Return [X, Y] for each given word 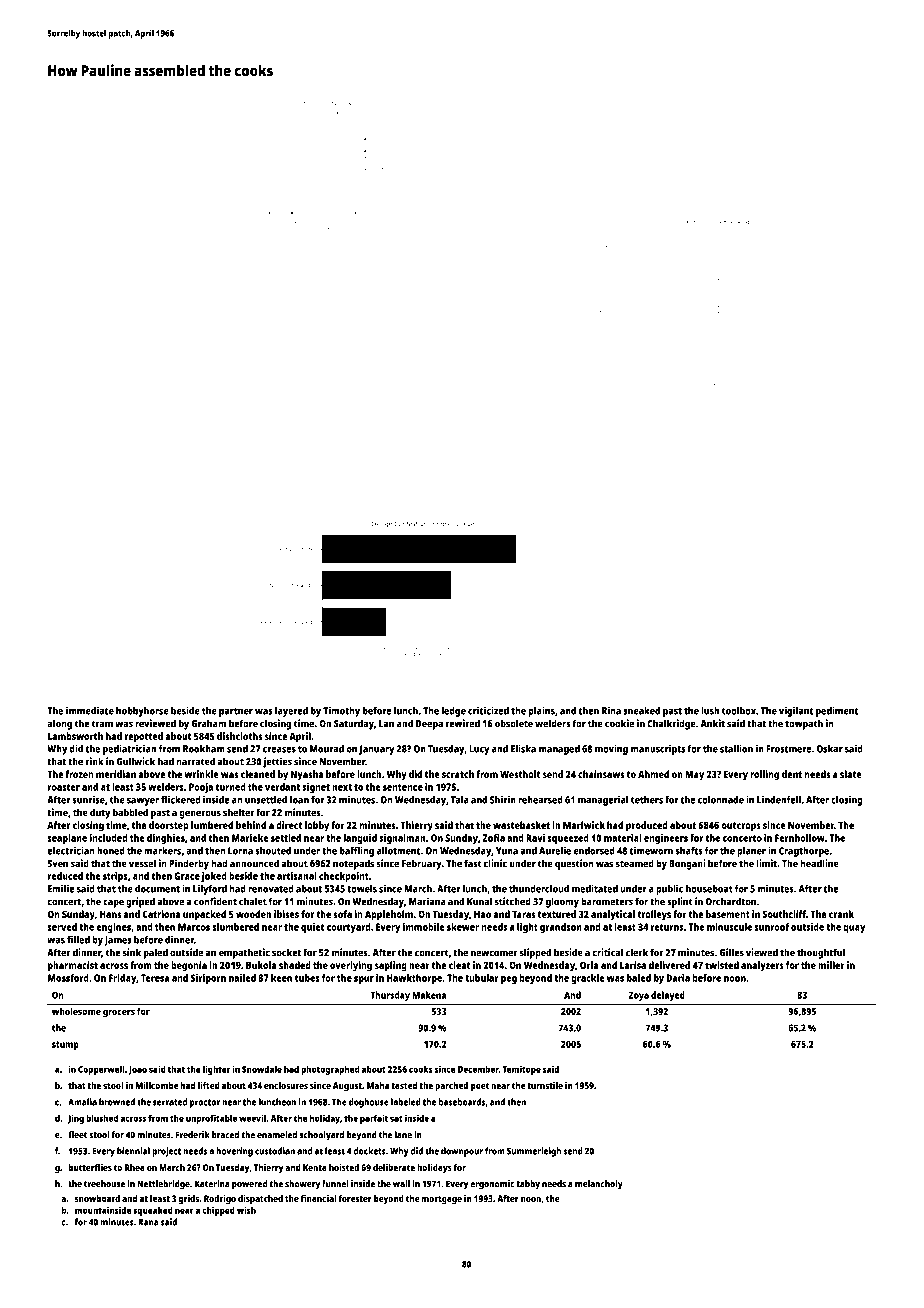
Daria [678, 978]
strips [115, 877]
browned [117, 1102]
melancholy [599, 1185]
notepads [353, 864]
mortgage [442, 1200]
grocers [119, 1013]
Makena [429, 995]
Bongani [687, 864]
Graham [208, 723]
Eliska [523, 748]
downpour [462, 1152]
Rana [149, 1222]
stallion [736, 748]
